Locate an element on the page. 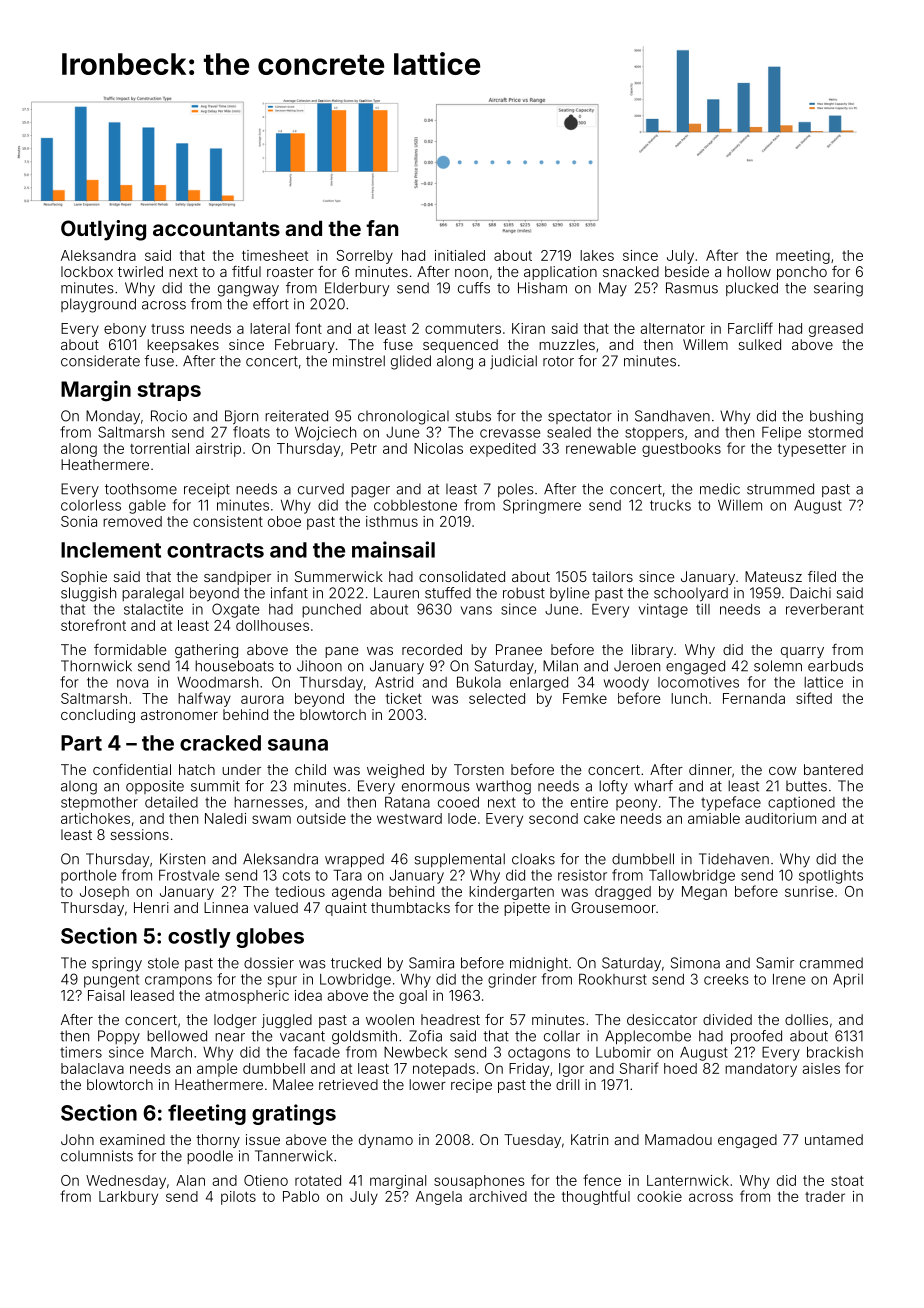 This document has width=924, height=1308. headrest is located at coordinates (450, 1019).
